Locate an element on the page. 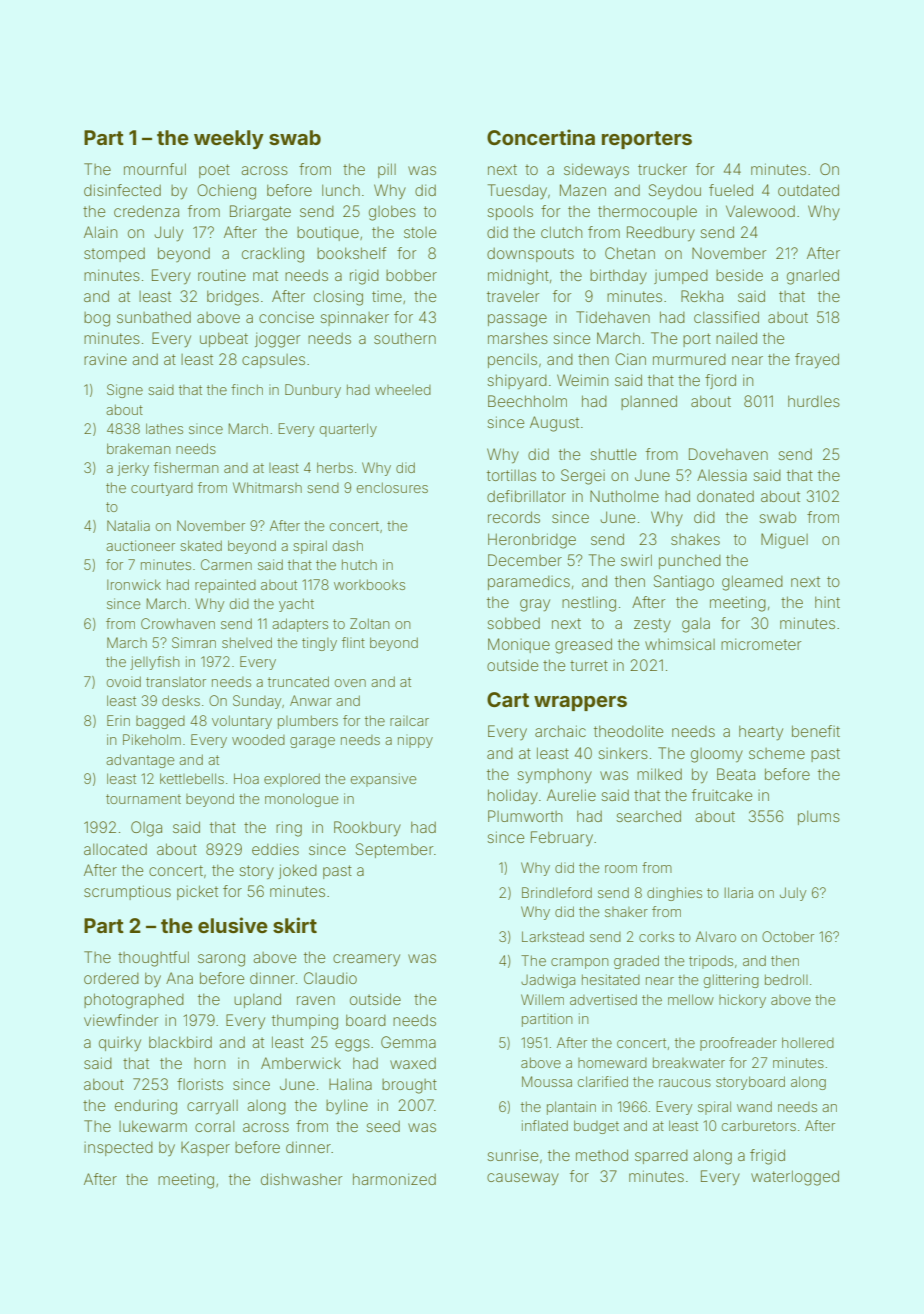 This image has height=1314, width=924. sinkers is located at coordinates (623, 753).
